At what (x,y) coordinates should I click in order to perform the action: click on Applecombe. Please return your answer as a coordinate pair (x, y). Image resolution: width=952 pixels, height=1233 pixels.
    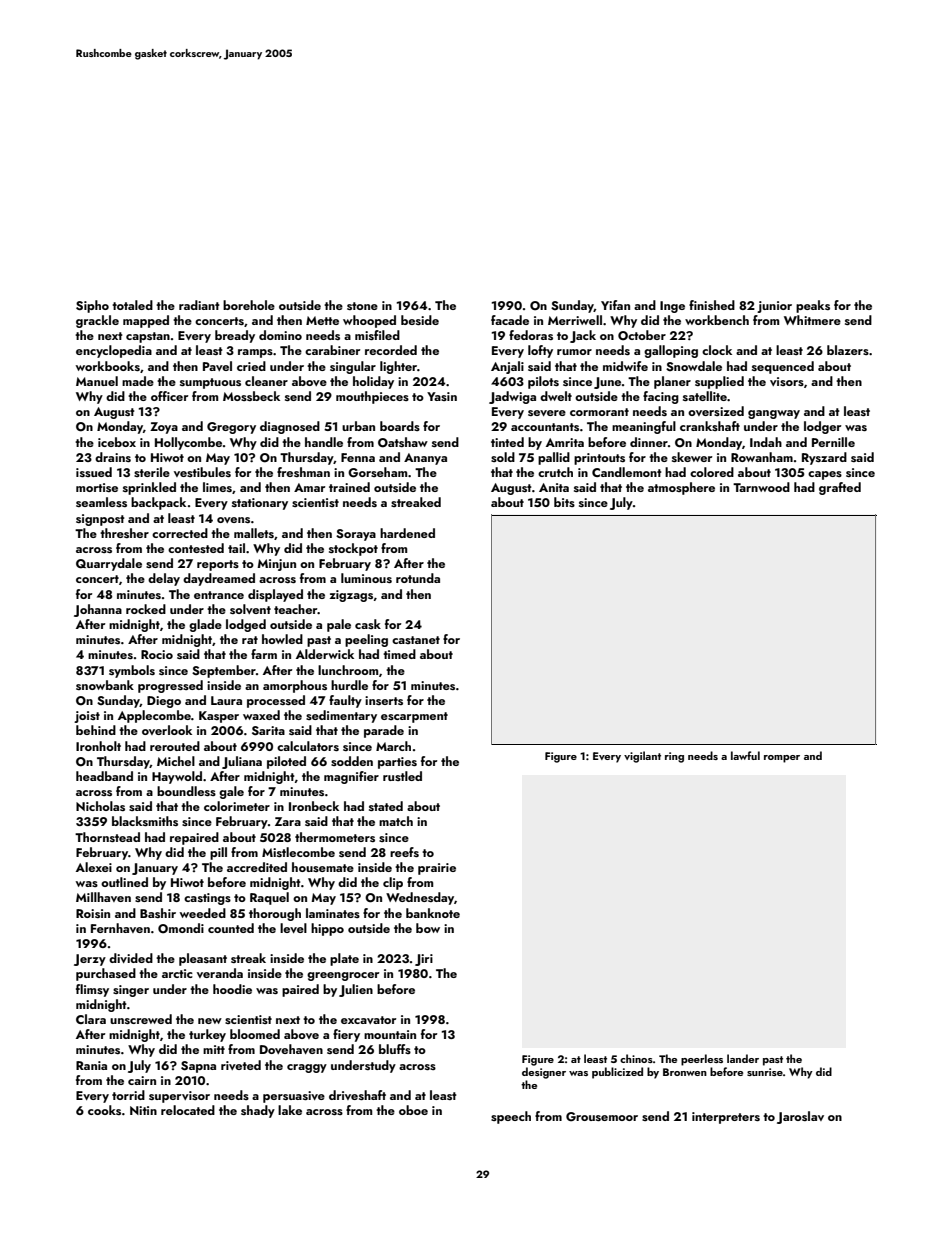
    Looking at the image, I should click on (154, 716).
